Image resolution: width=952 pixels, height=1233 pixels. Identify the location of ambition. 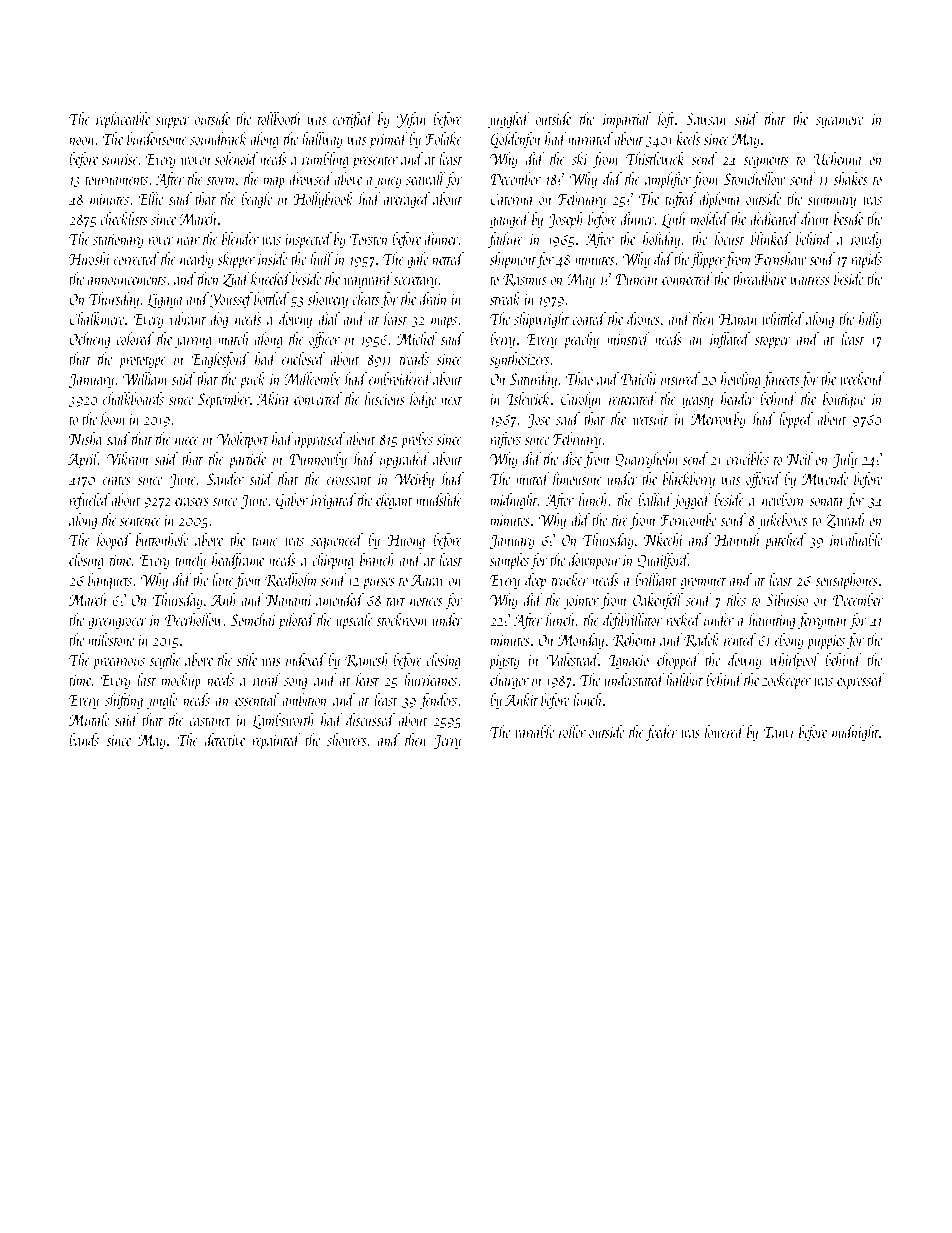
(304, 699).
